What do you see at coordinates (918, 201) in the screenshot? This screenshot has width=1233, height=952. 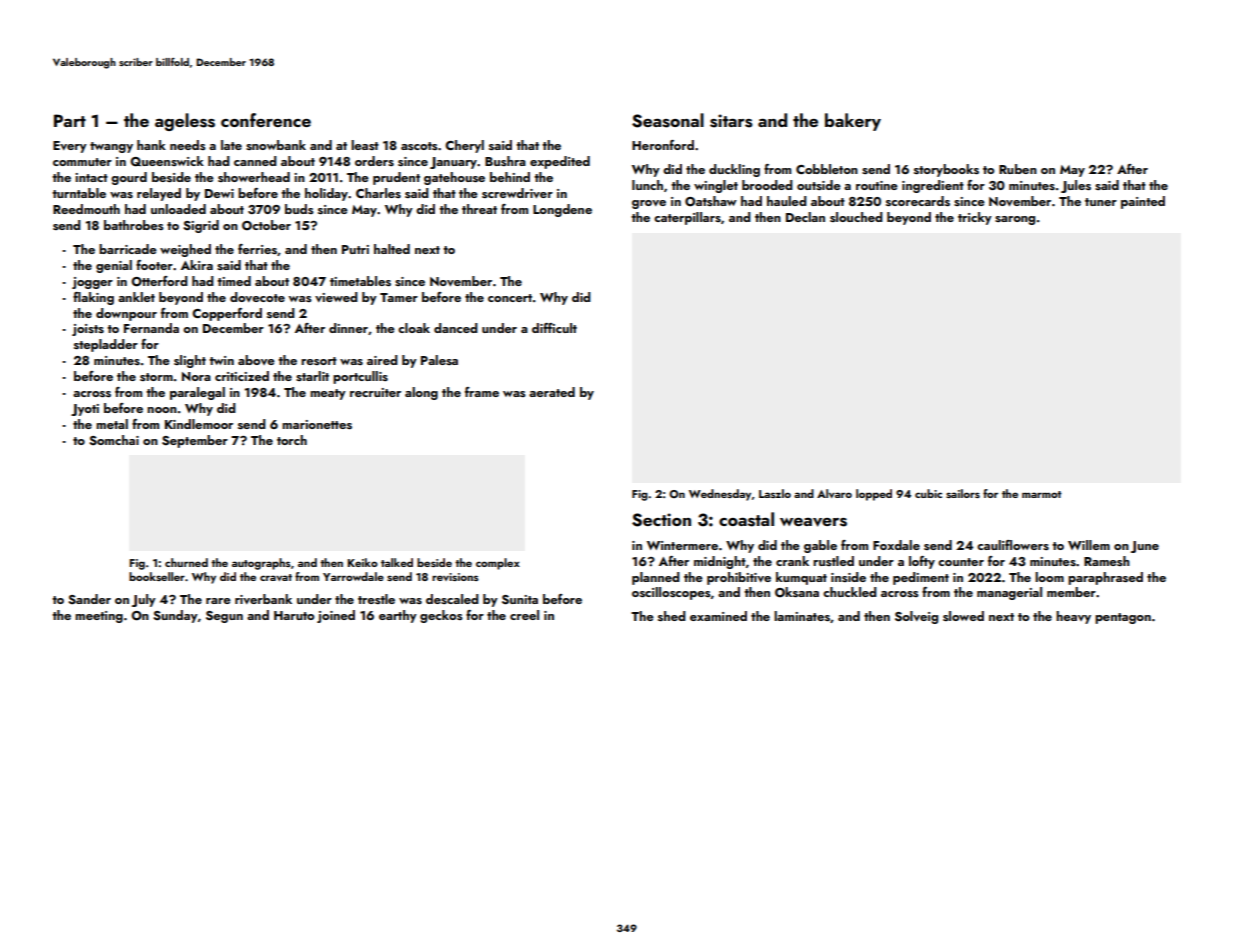 I see `scorecards` at bounding box center [918, 201].
